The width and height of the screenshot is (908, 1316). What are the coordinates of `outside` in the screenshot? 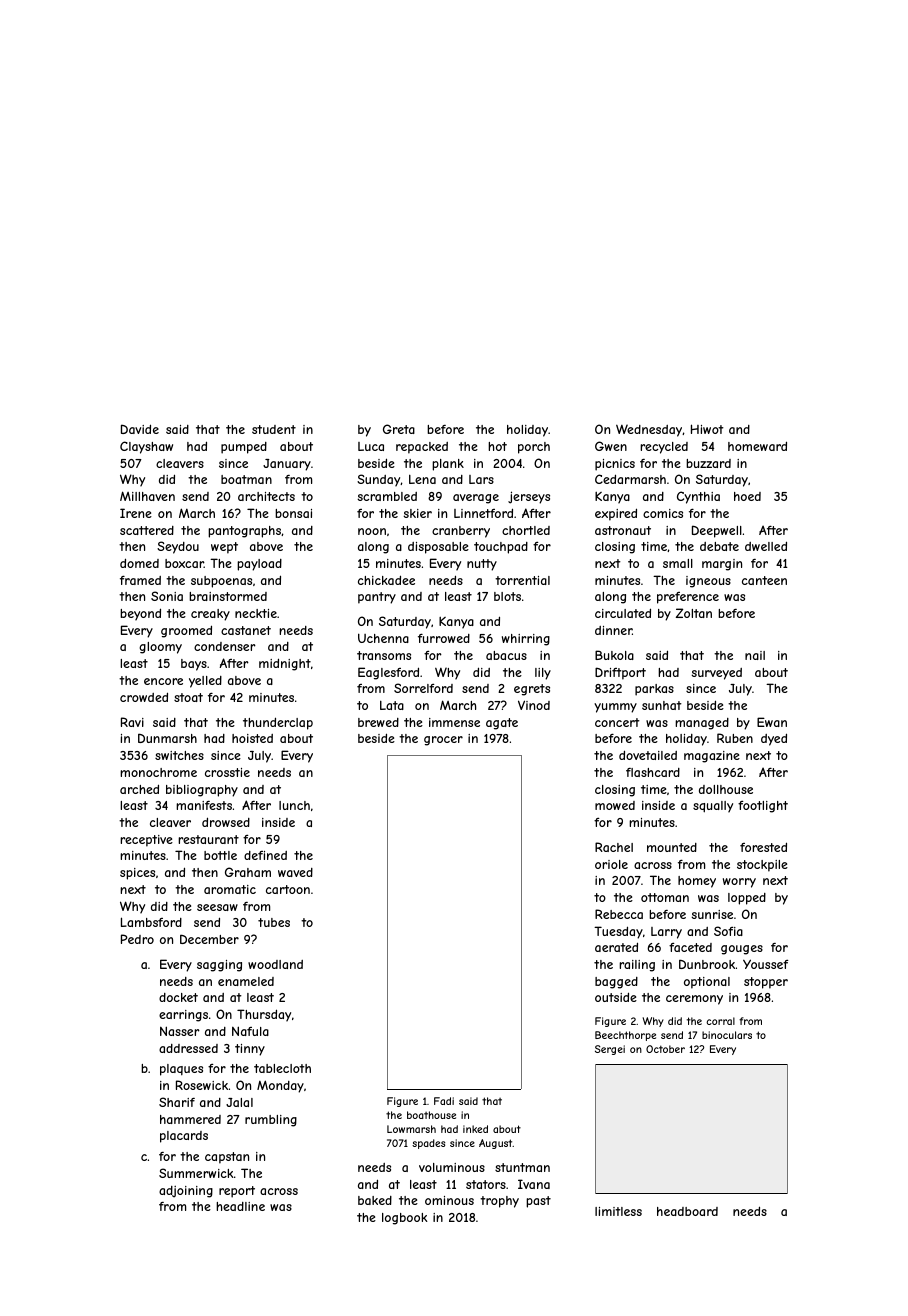 It's located at (616, 997).
